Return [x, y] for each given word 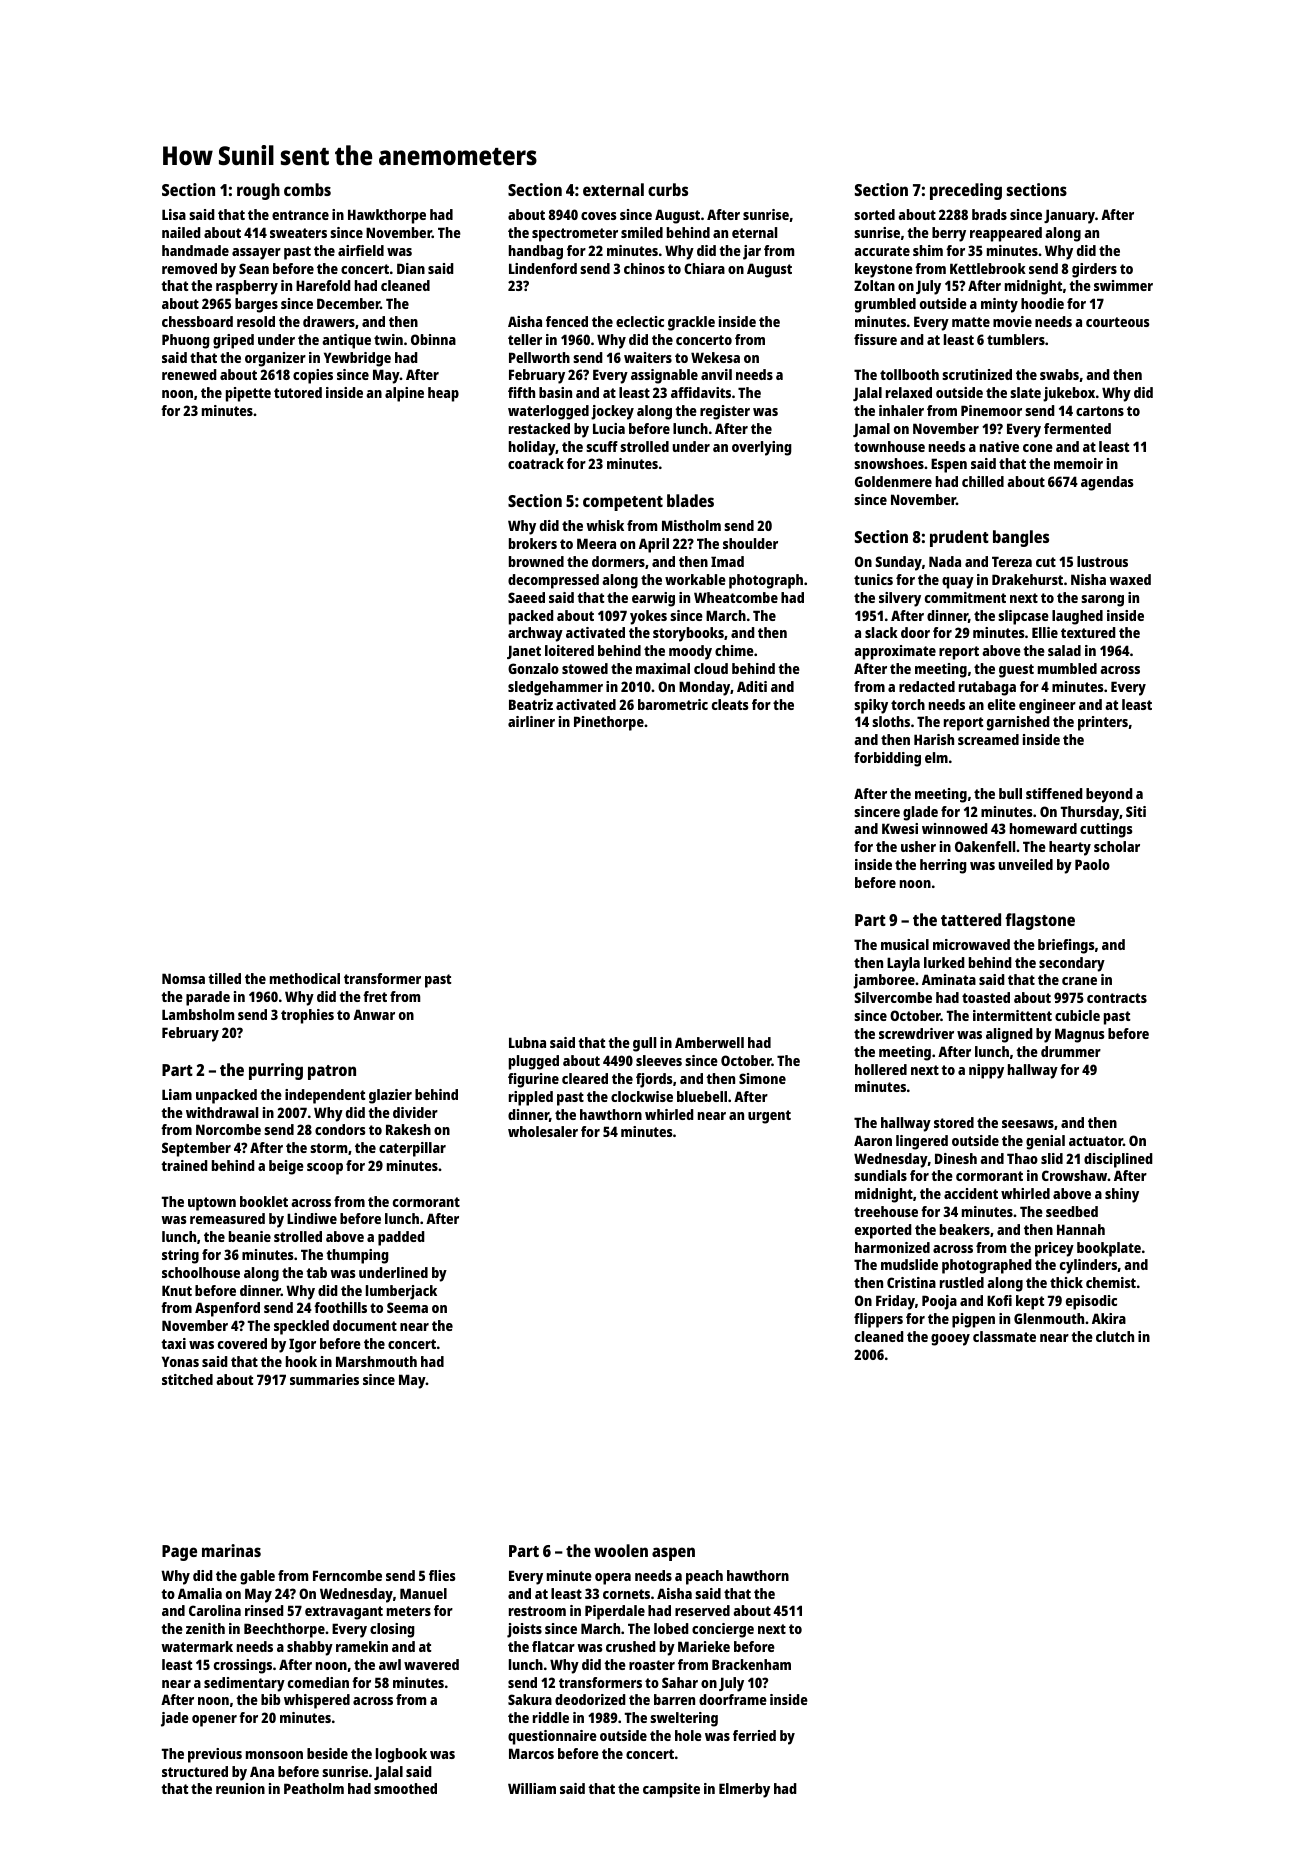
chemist [1111, 1282]
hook [301, 1361]
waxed [1130, 579]
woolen [621, 1550]
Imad [727, 561]
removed [189, 268]
